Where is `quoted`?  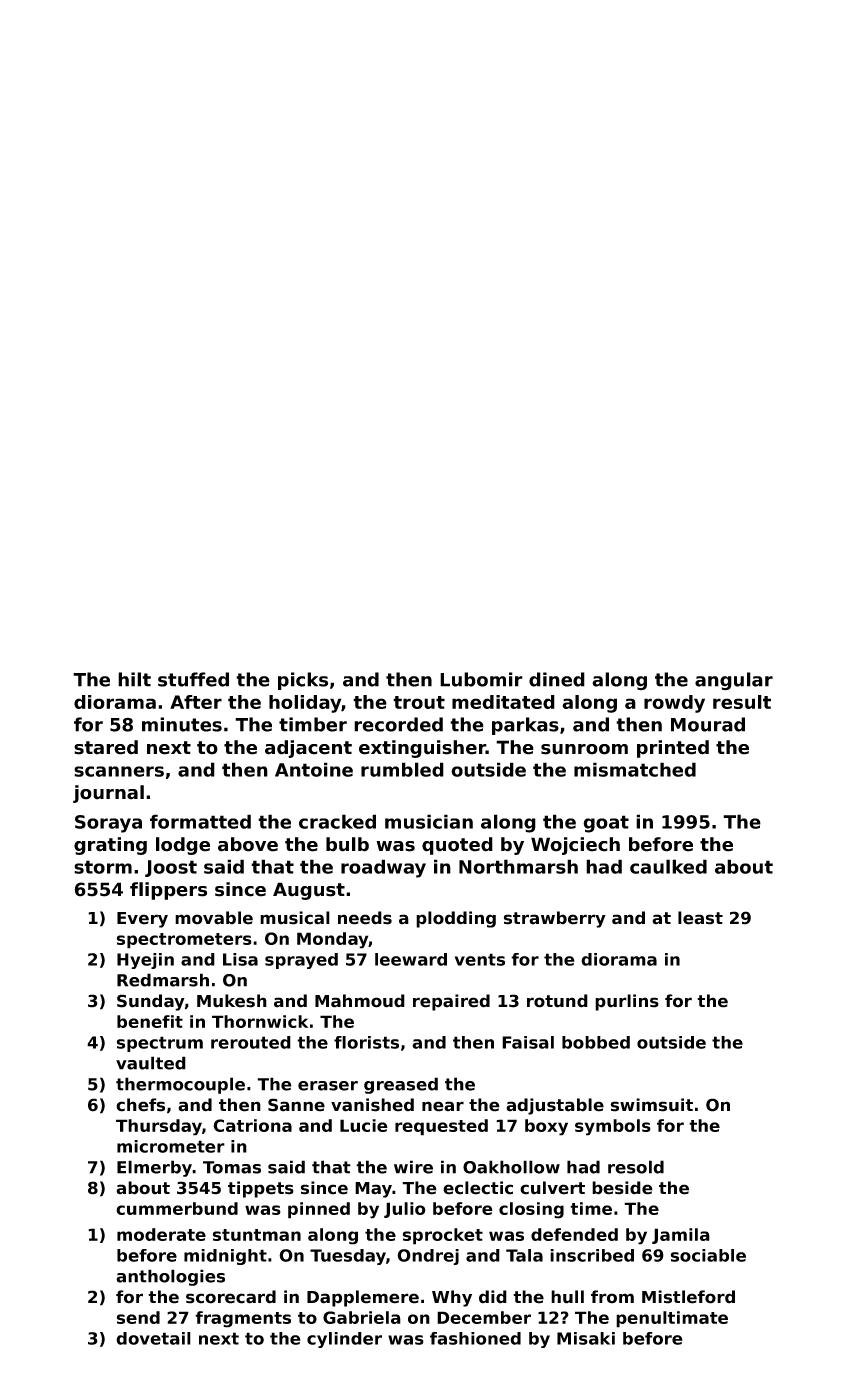 quoted is located at coordinates (457, 846).
